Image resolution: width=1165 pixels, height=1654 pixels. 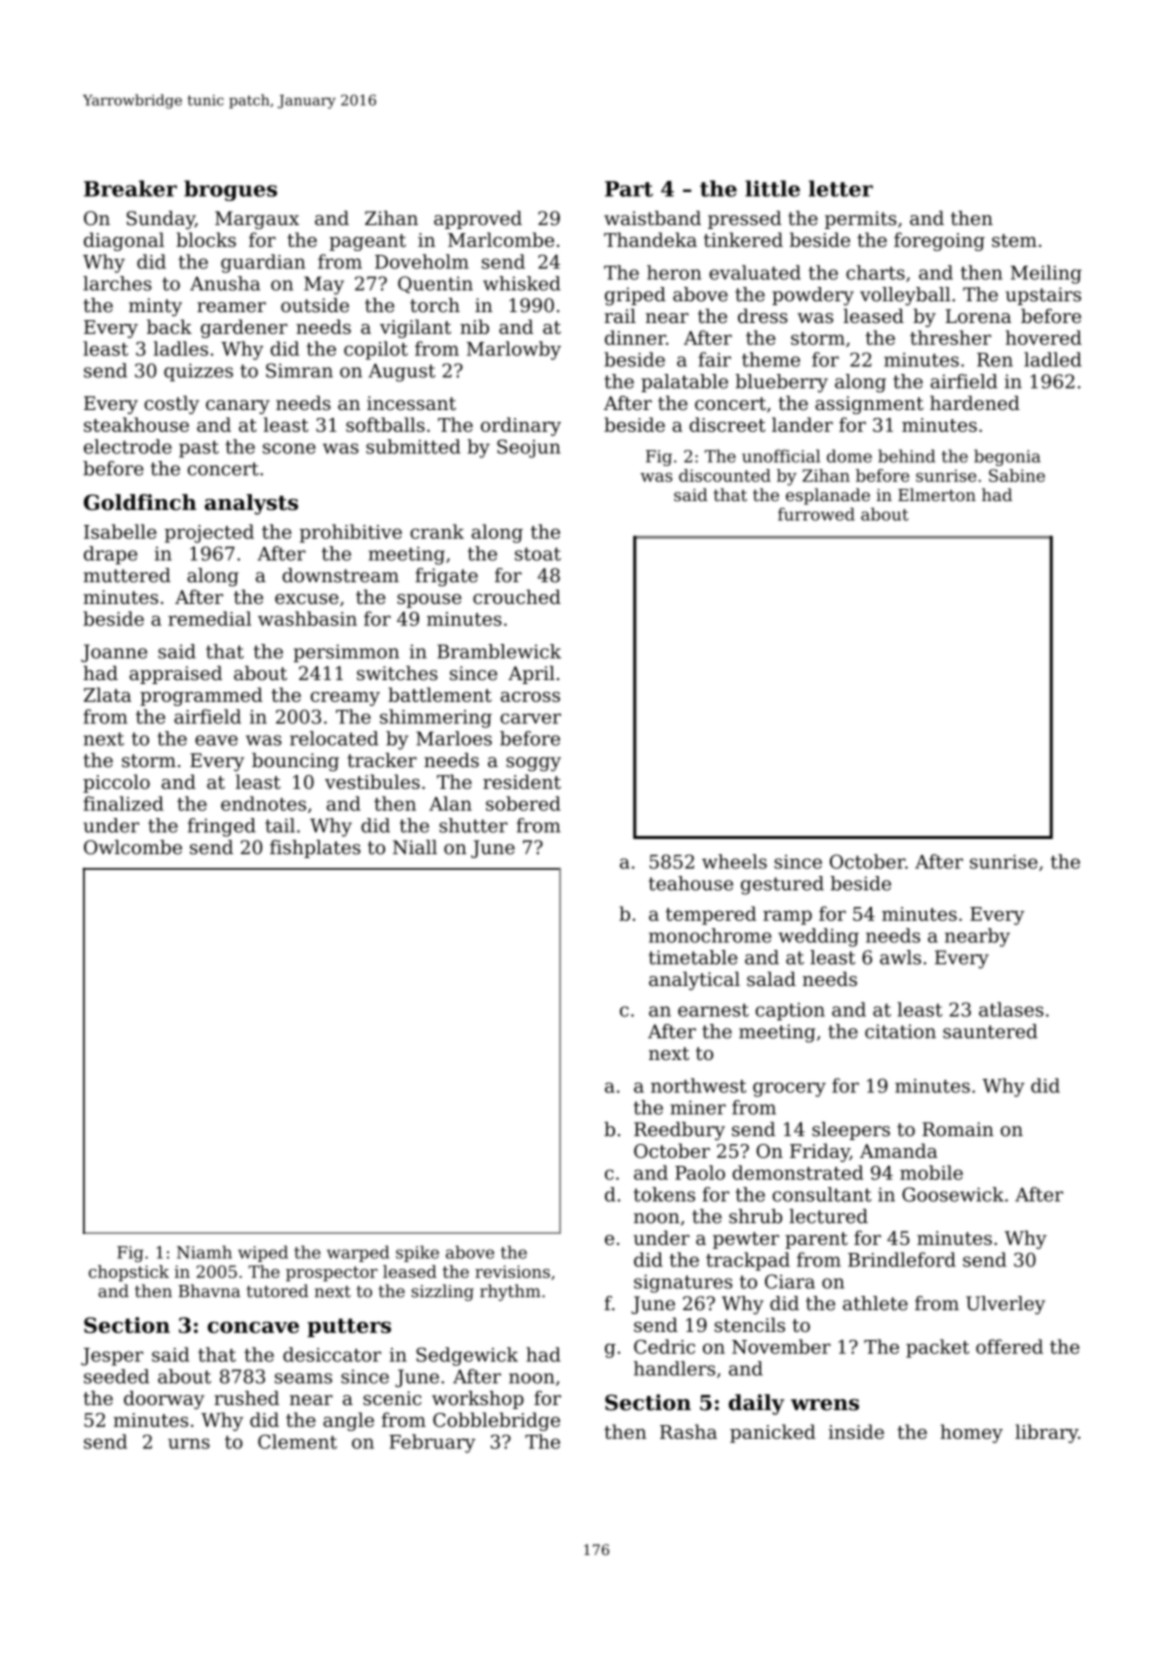 What do you see at coordinates (1014, 240) in the screenshot?
I see `stem` at bounding box center [1014, 240].
